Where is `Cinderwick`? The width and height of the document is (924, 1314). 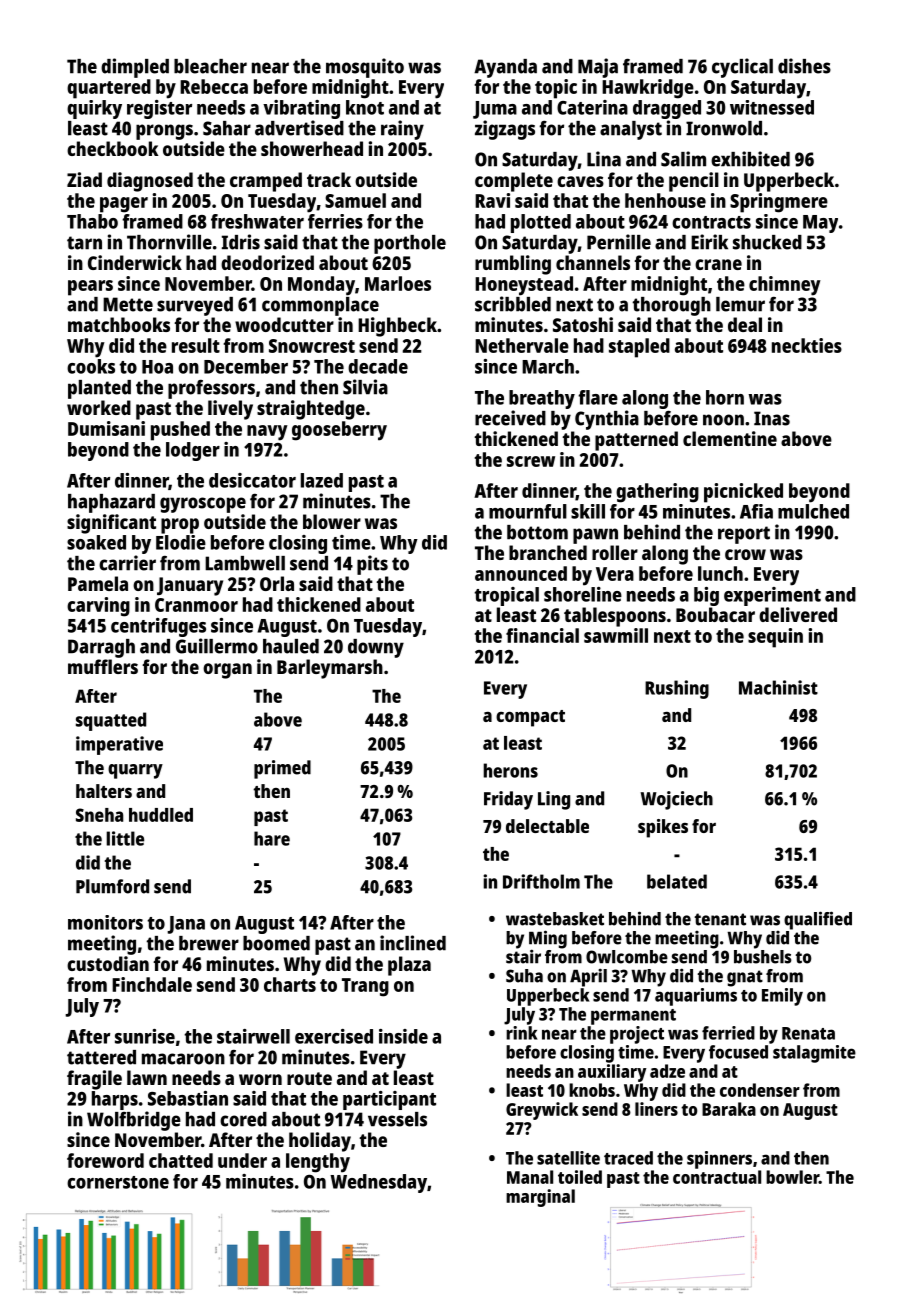 Cinderwick is located at coordinates (135, 262).
